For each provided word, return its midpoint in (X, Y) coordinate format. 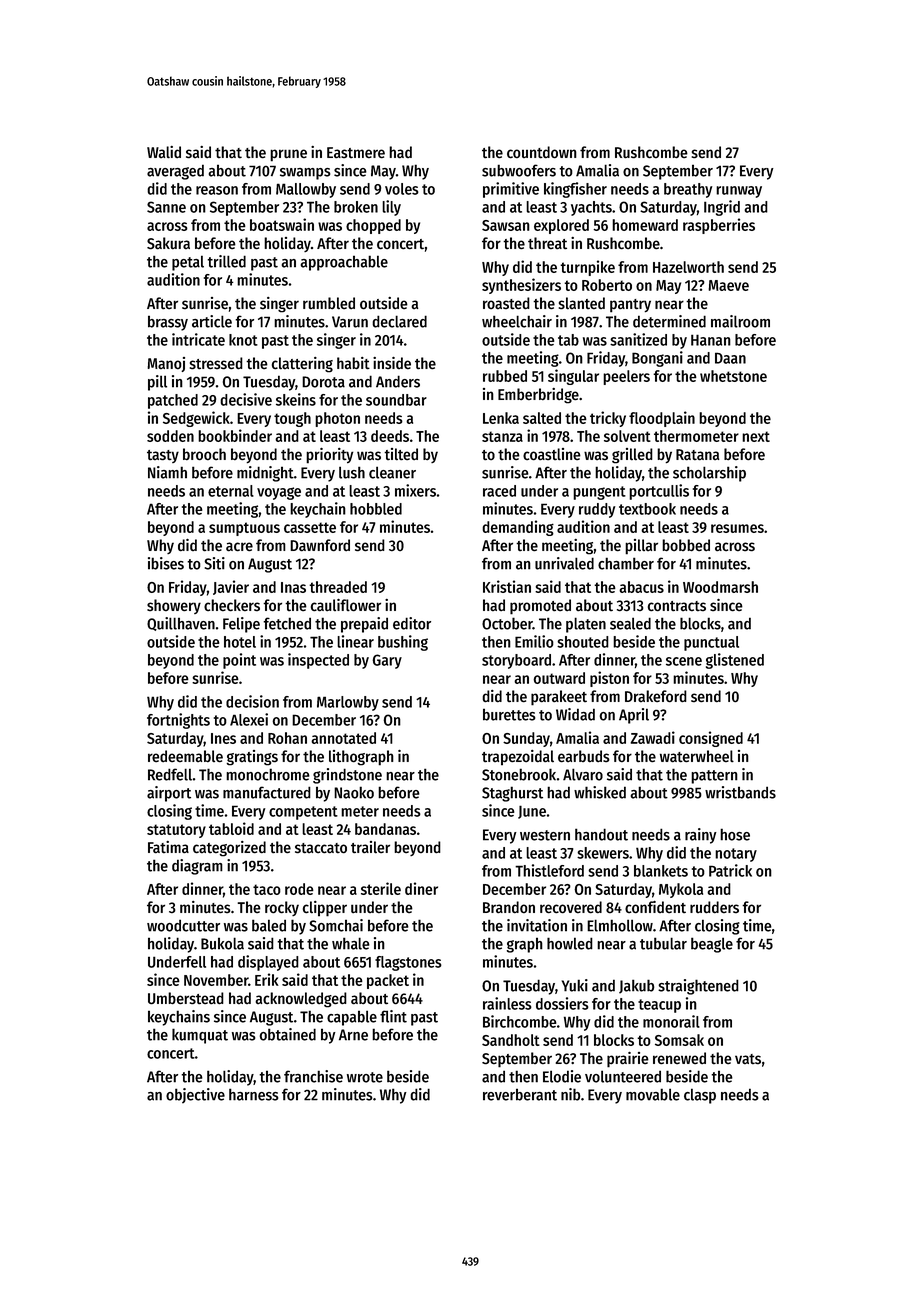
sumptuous (244, 529)
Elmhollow (620, 925)
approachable (344, 263)
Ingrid (722, 208)
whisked (600, 792)
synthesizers (521, 286)
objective (195, 1096)
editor (412, 623)
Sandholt (511, 1040)
